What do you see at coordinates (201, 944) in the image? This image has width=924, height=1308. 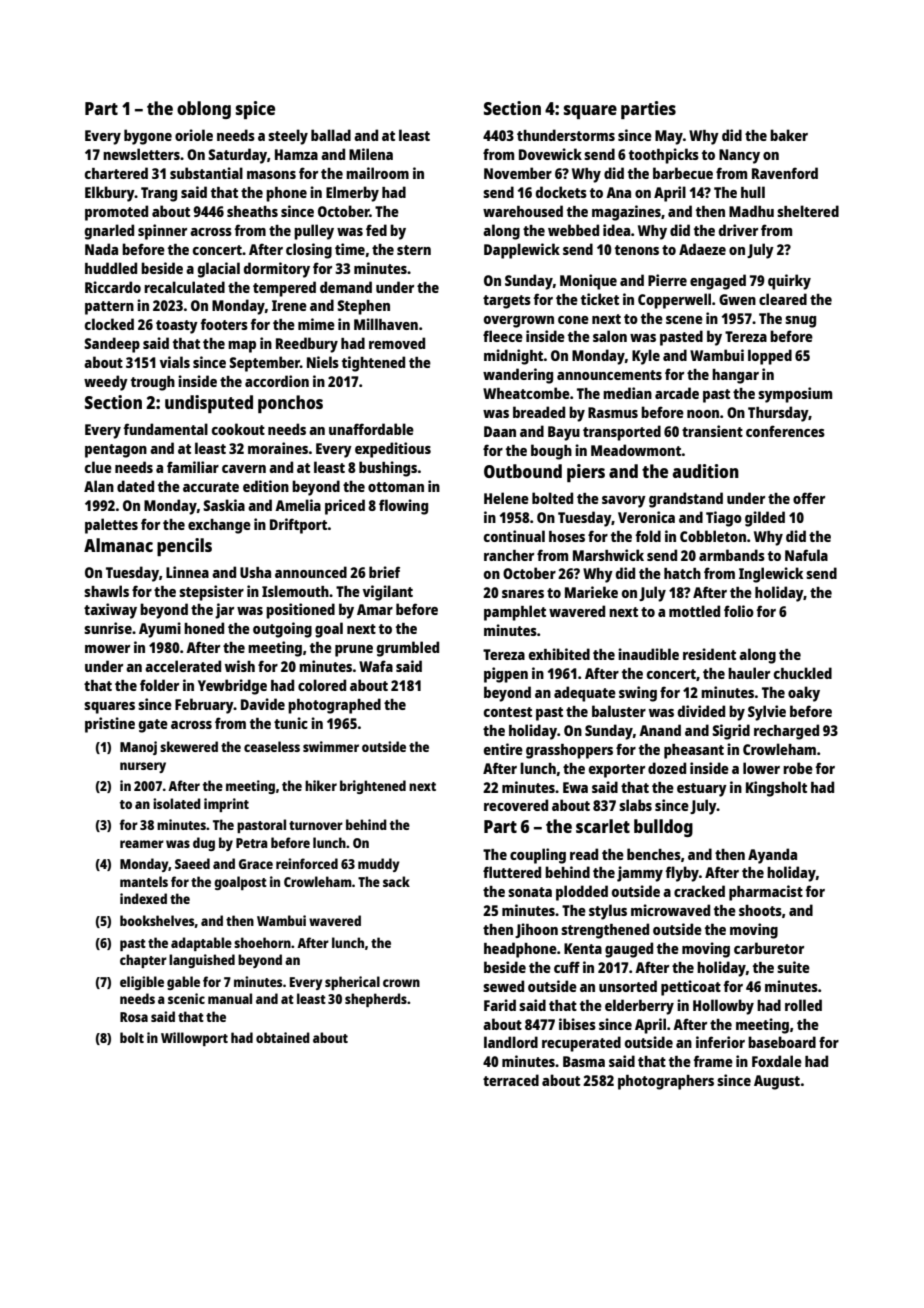 I see `adaptable` at bounding box center [201, 944].
